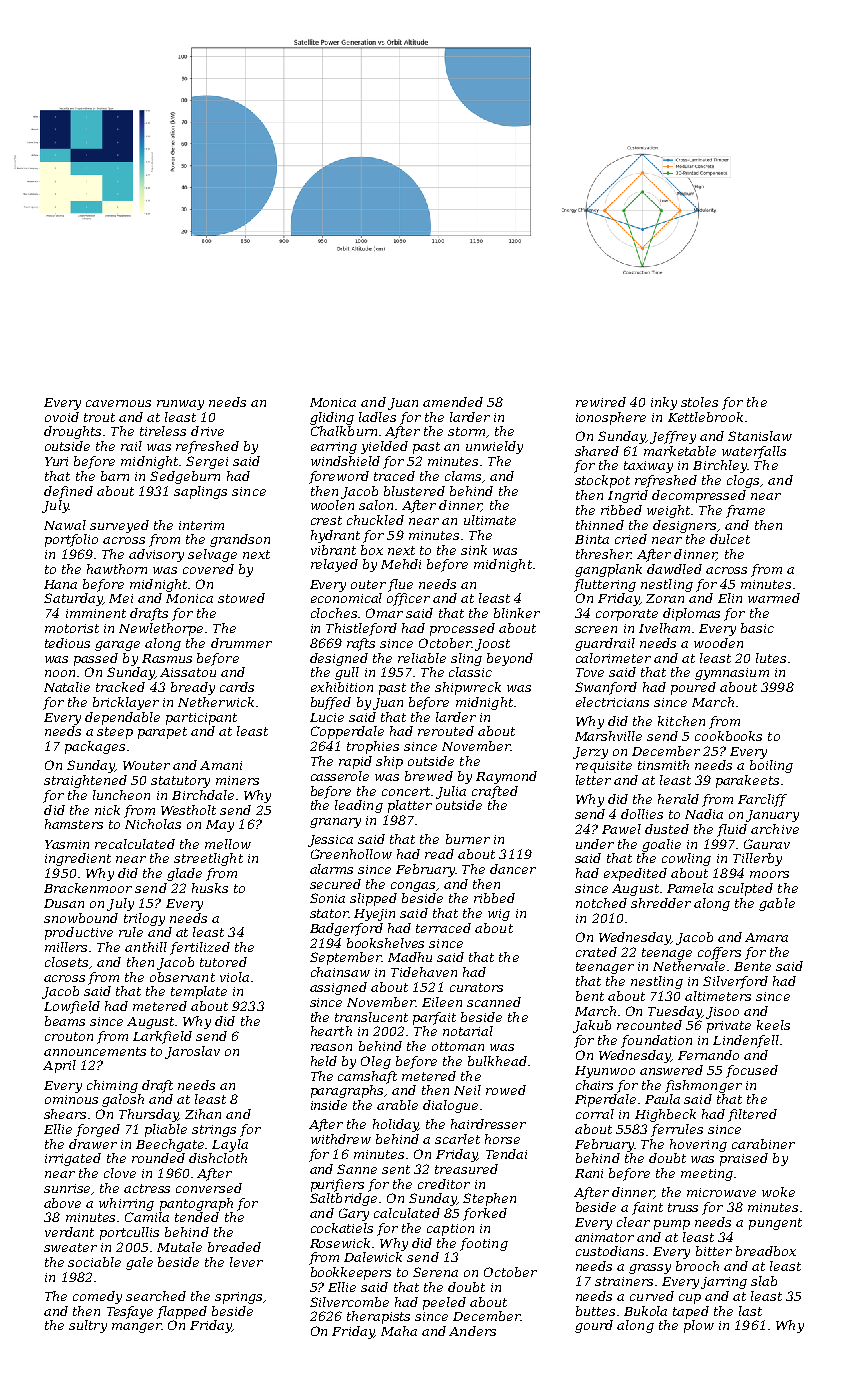 The width and height of the document is (849, 1400). Describe the element at coordinates (595, 1114) in the document. I see `corral` at that location.
